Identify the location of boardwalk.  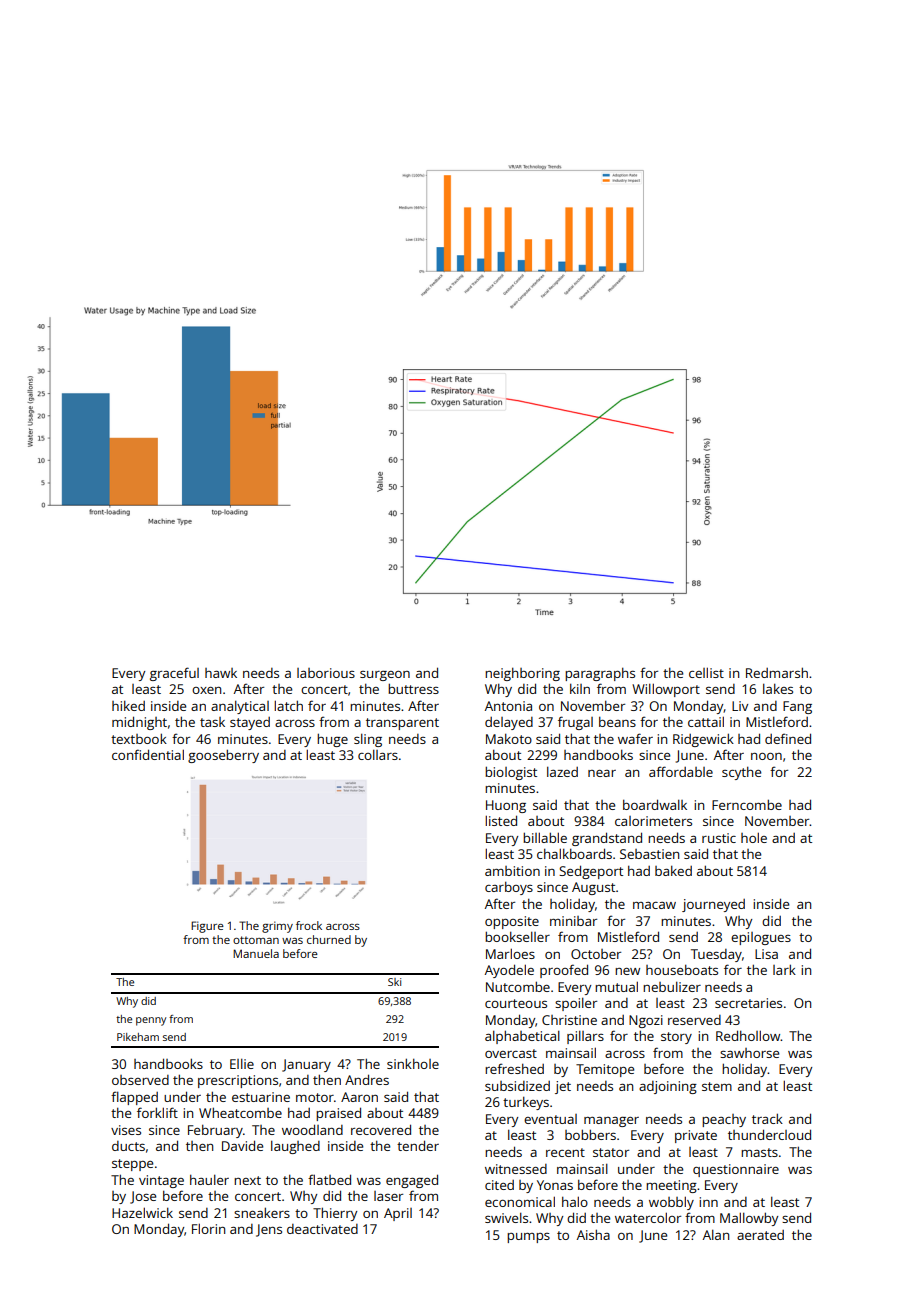
(655, 804).
